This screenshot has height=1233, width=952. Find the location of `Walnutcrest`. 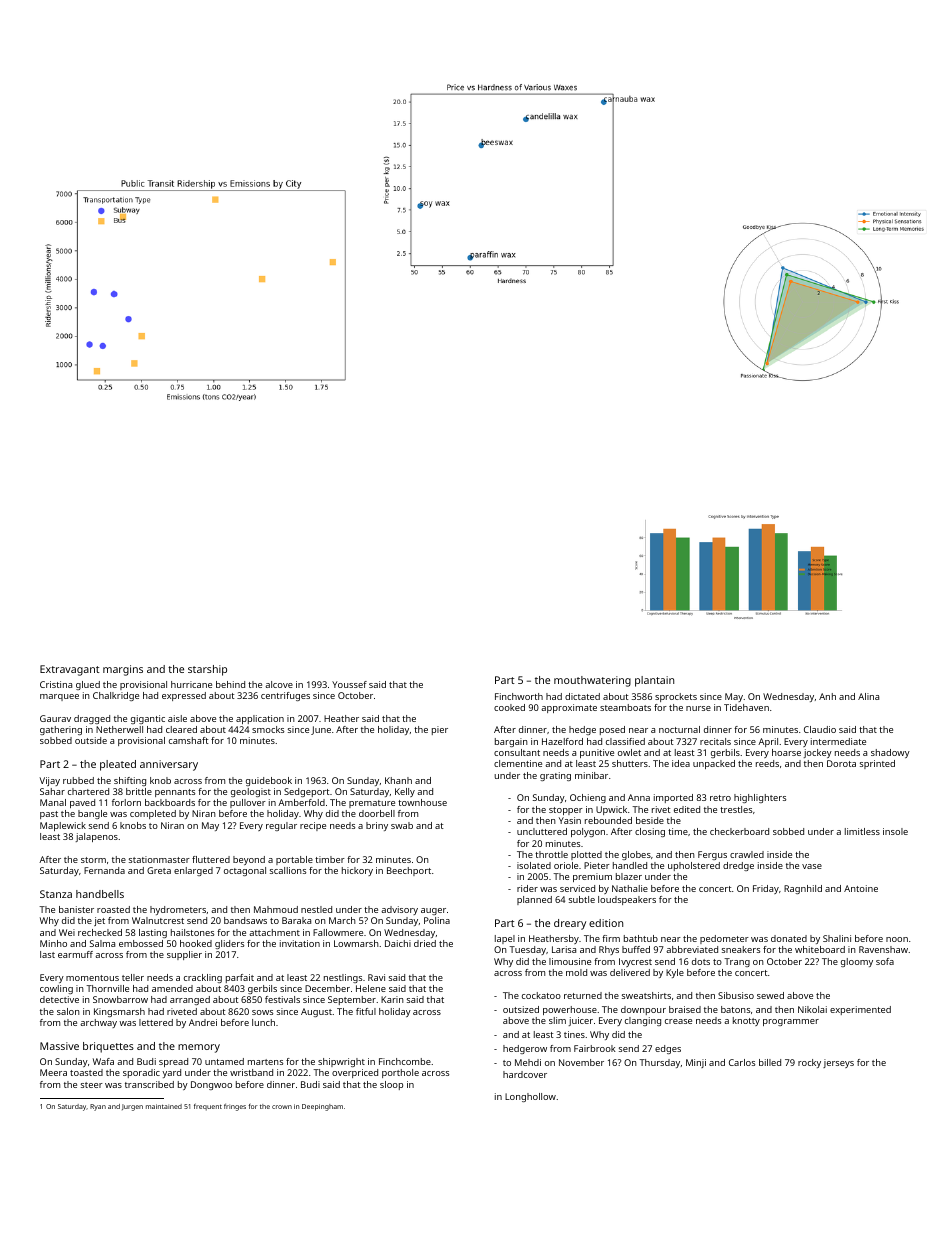

Walnutcrest is located at coordinates (158, 920).
